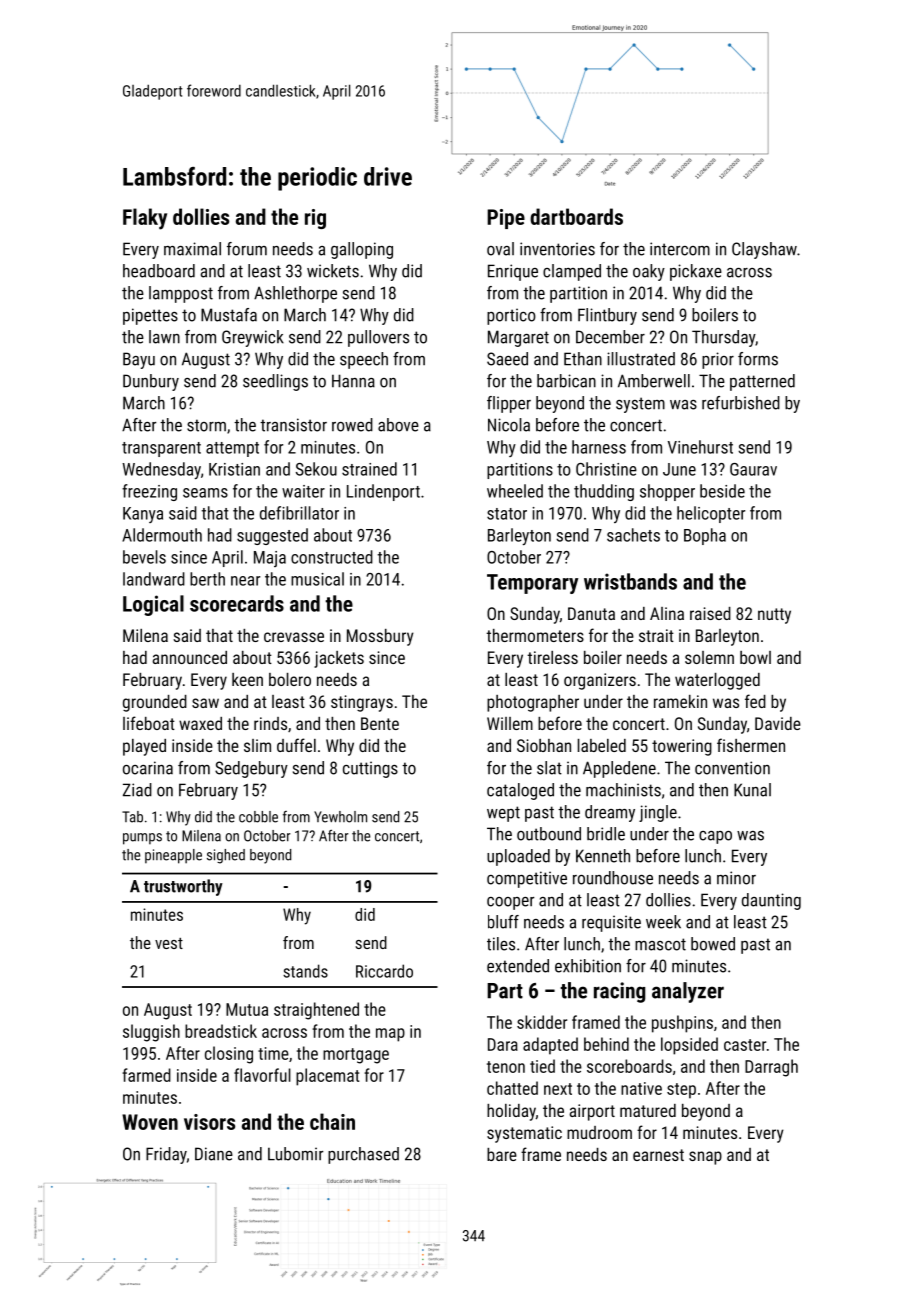 The height and width of the screenshot is (1311, 924). Describe the element at coordinates (146, 1075) in the screenshot. I see `farmed` at that location.
